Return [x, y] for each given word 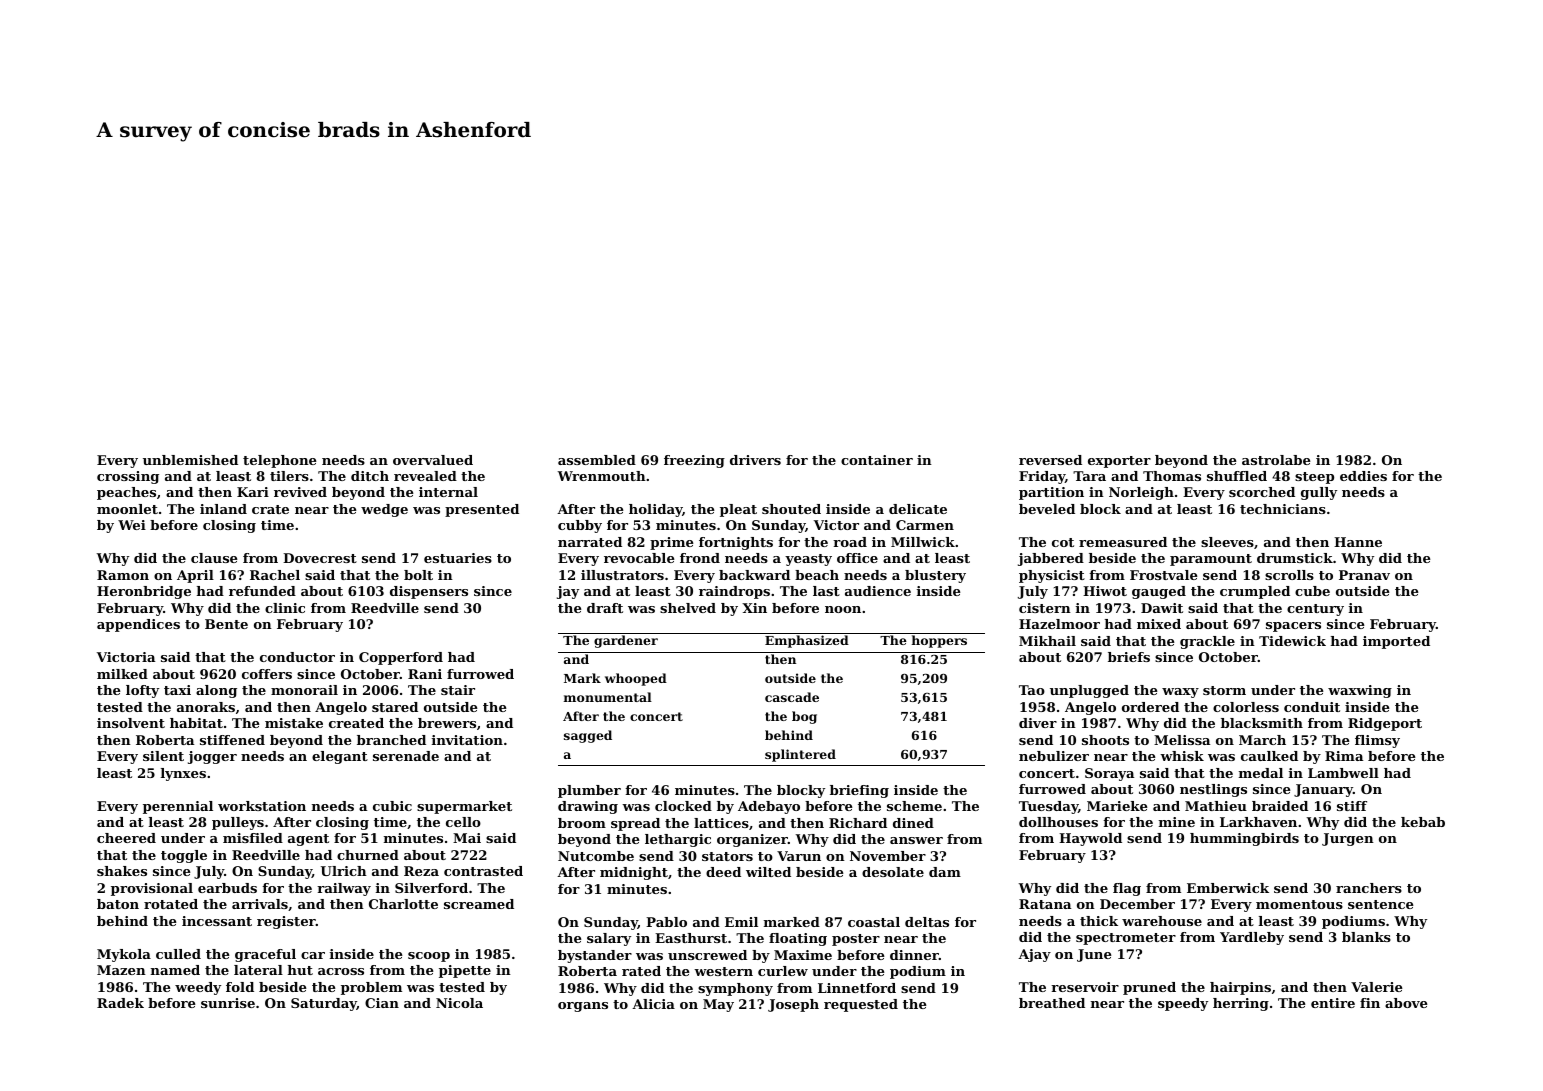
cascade [792, 697]
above [1406, 1003]
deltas [927, 922]
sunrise [228, 1003]
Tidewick [1292, 641]
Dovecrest [320, 558]
